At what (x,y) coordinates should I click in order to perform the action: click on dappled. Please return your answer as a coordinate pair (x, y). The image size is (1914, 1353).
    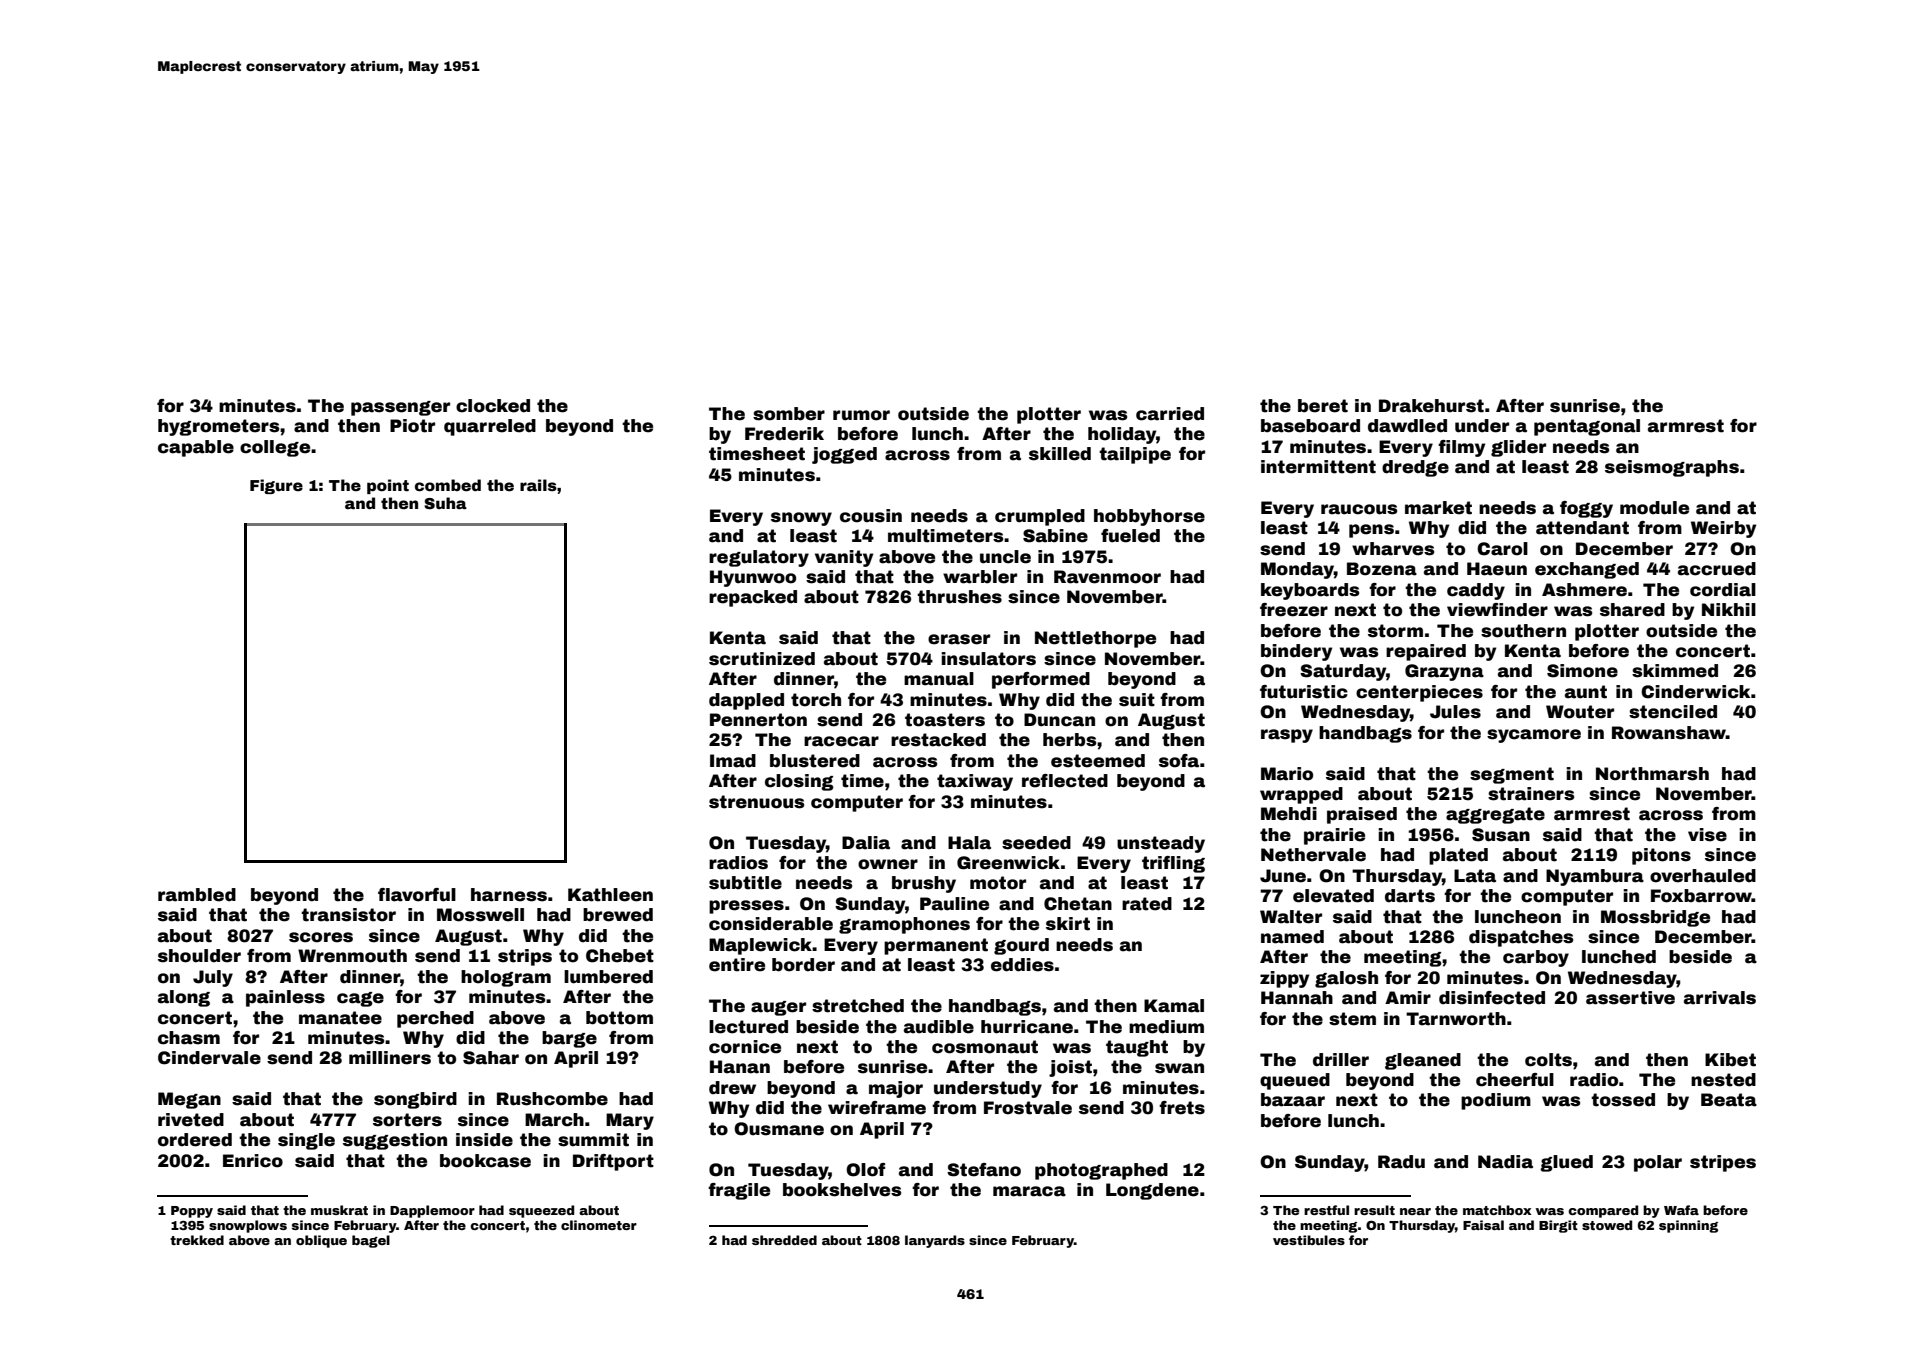
    Looking at the image, I should click on (746, 701).
